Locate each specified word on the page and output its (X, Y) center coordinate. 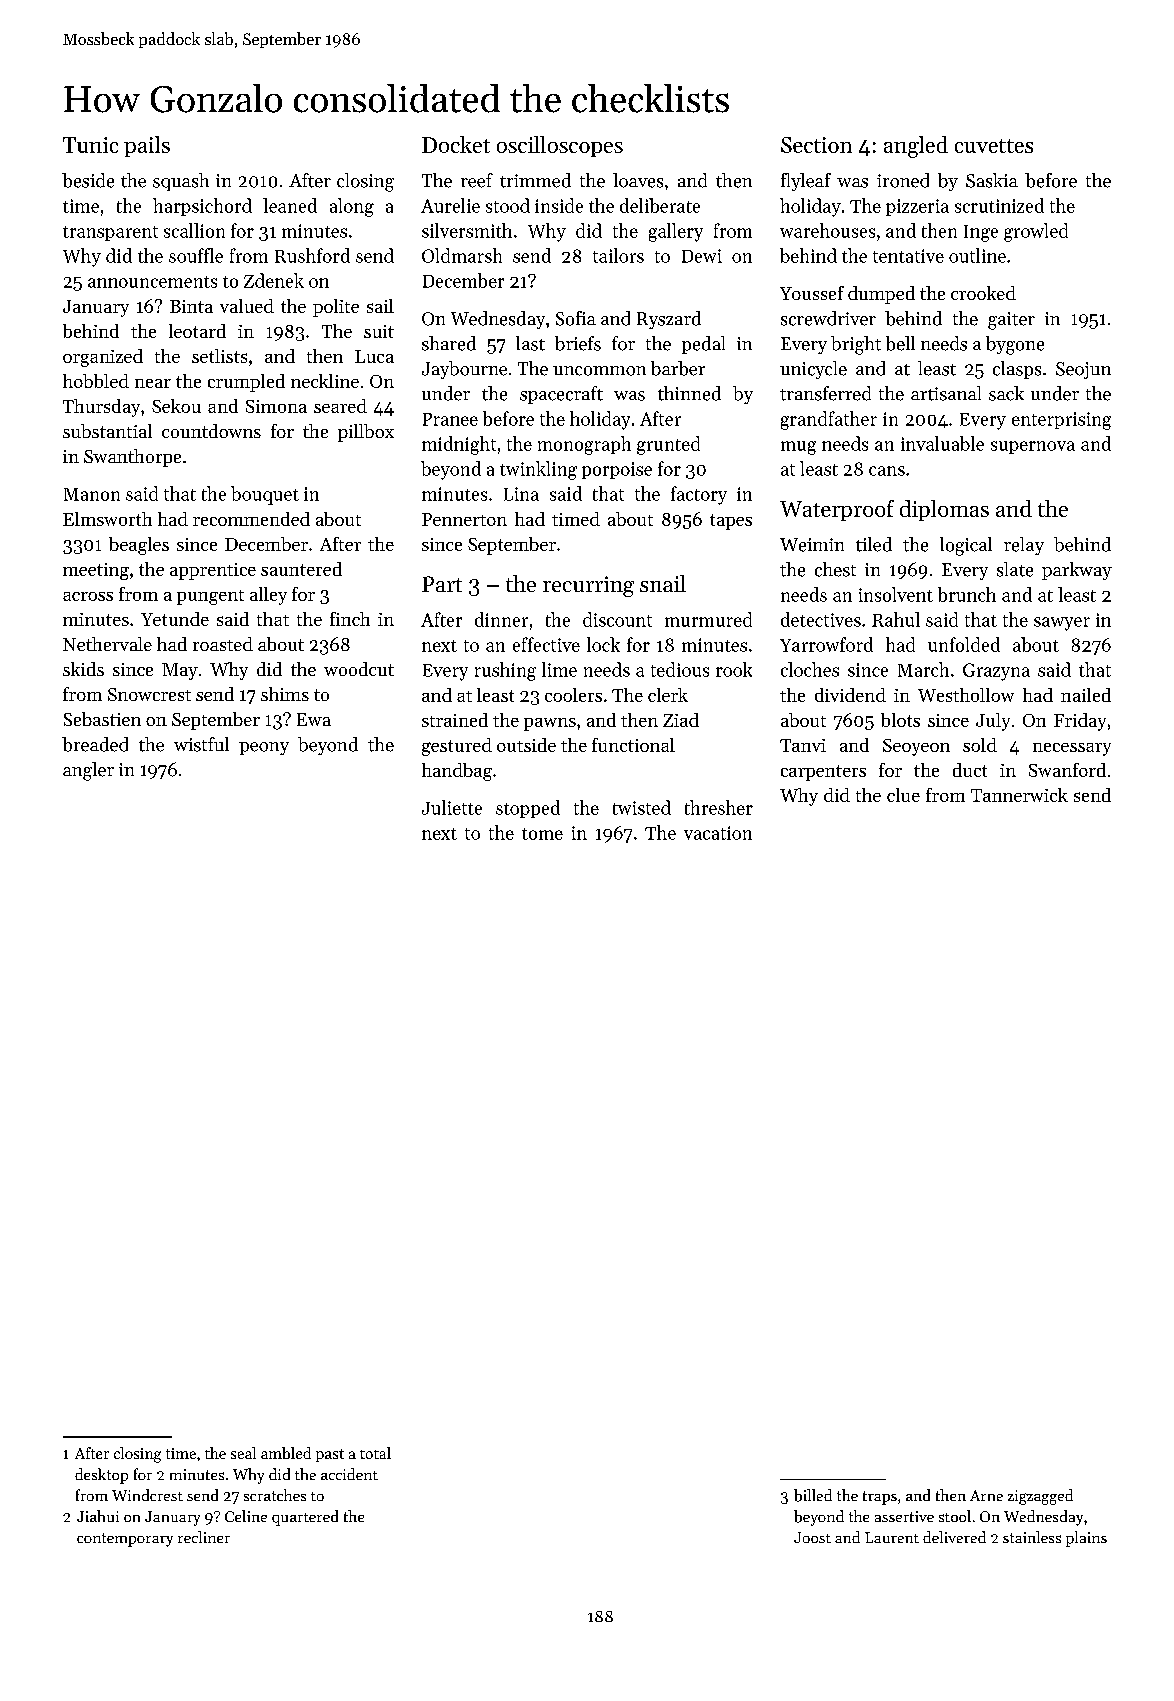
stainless (1032, 1537)
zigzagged (1040, 1497)
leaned (290, 205)
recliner (204, 1537)
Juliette (452, 807)
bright (856, 345)
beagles (139, 546)
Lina (521, 494)
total (375, 1453)
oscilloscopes (560, 146)
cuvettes (994, 146)
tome (542, 834)
